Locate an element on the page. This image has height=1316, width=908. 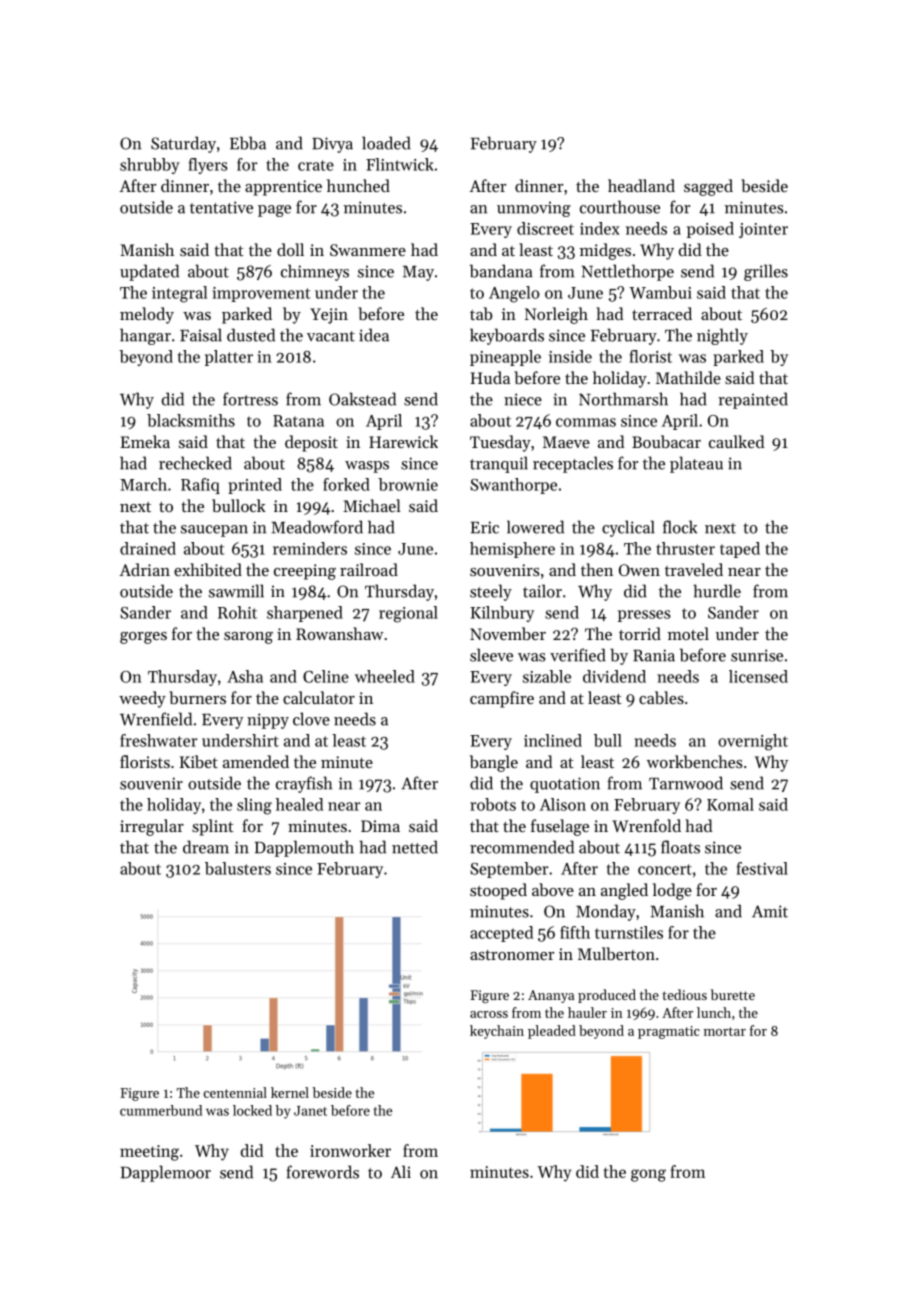
Ebba is located at coordinates (248, 143).
